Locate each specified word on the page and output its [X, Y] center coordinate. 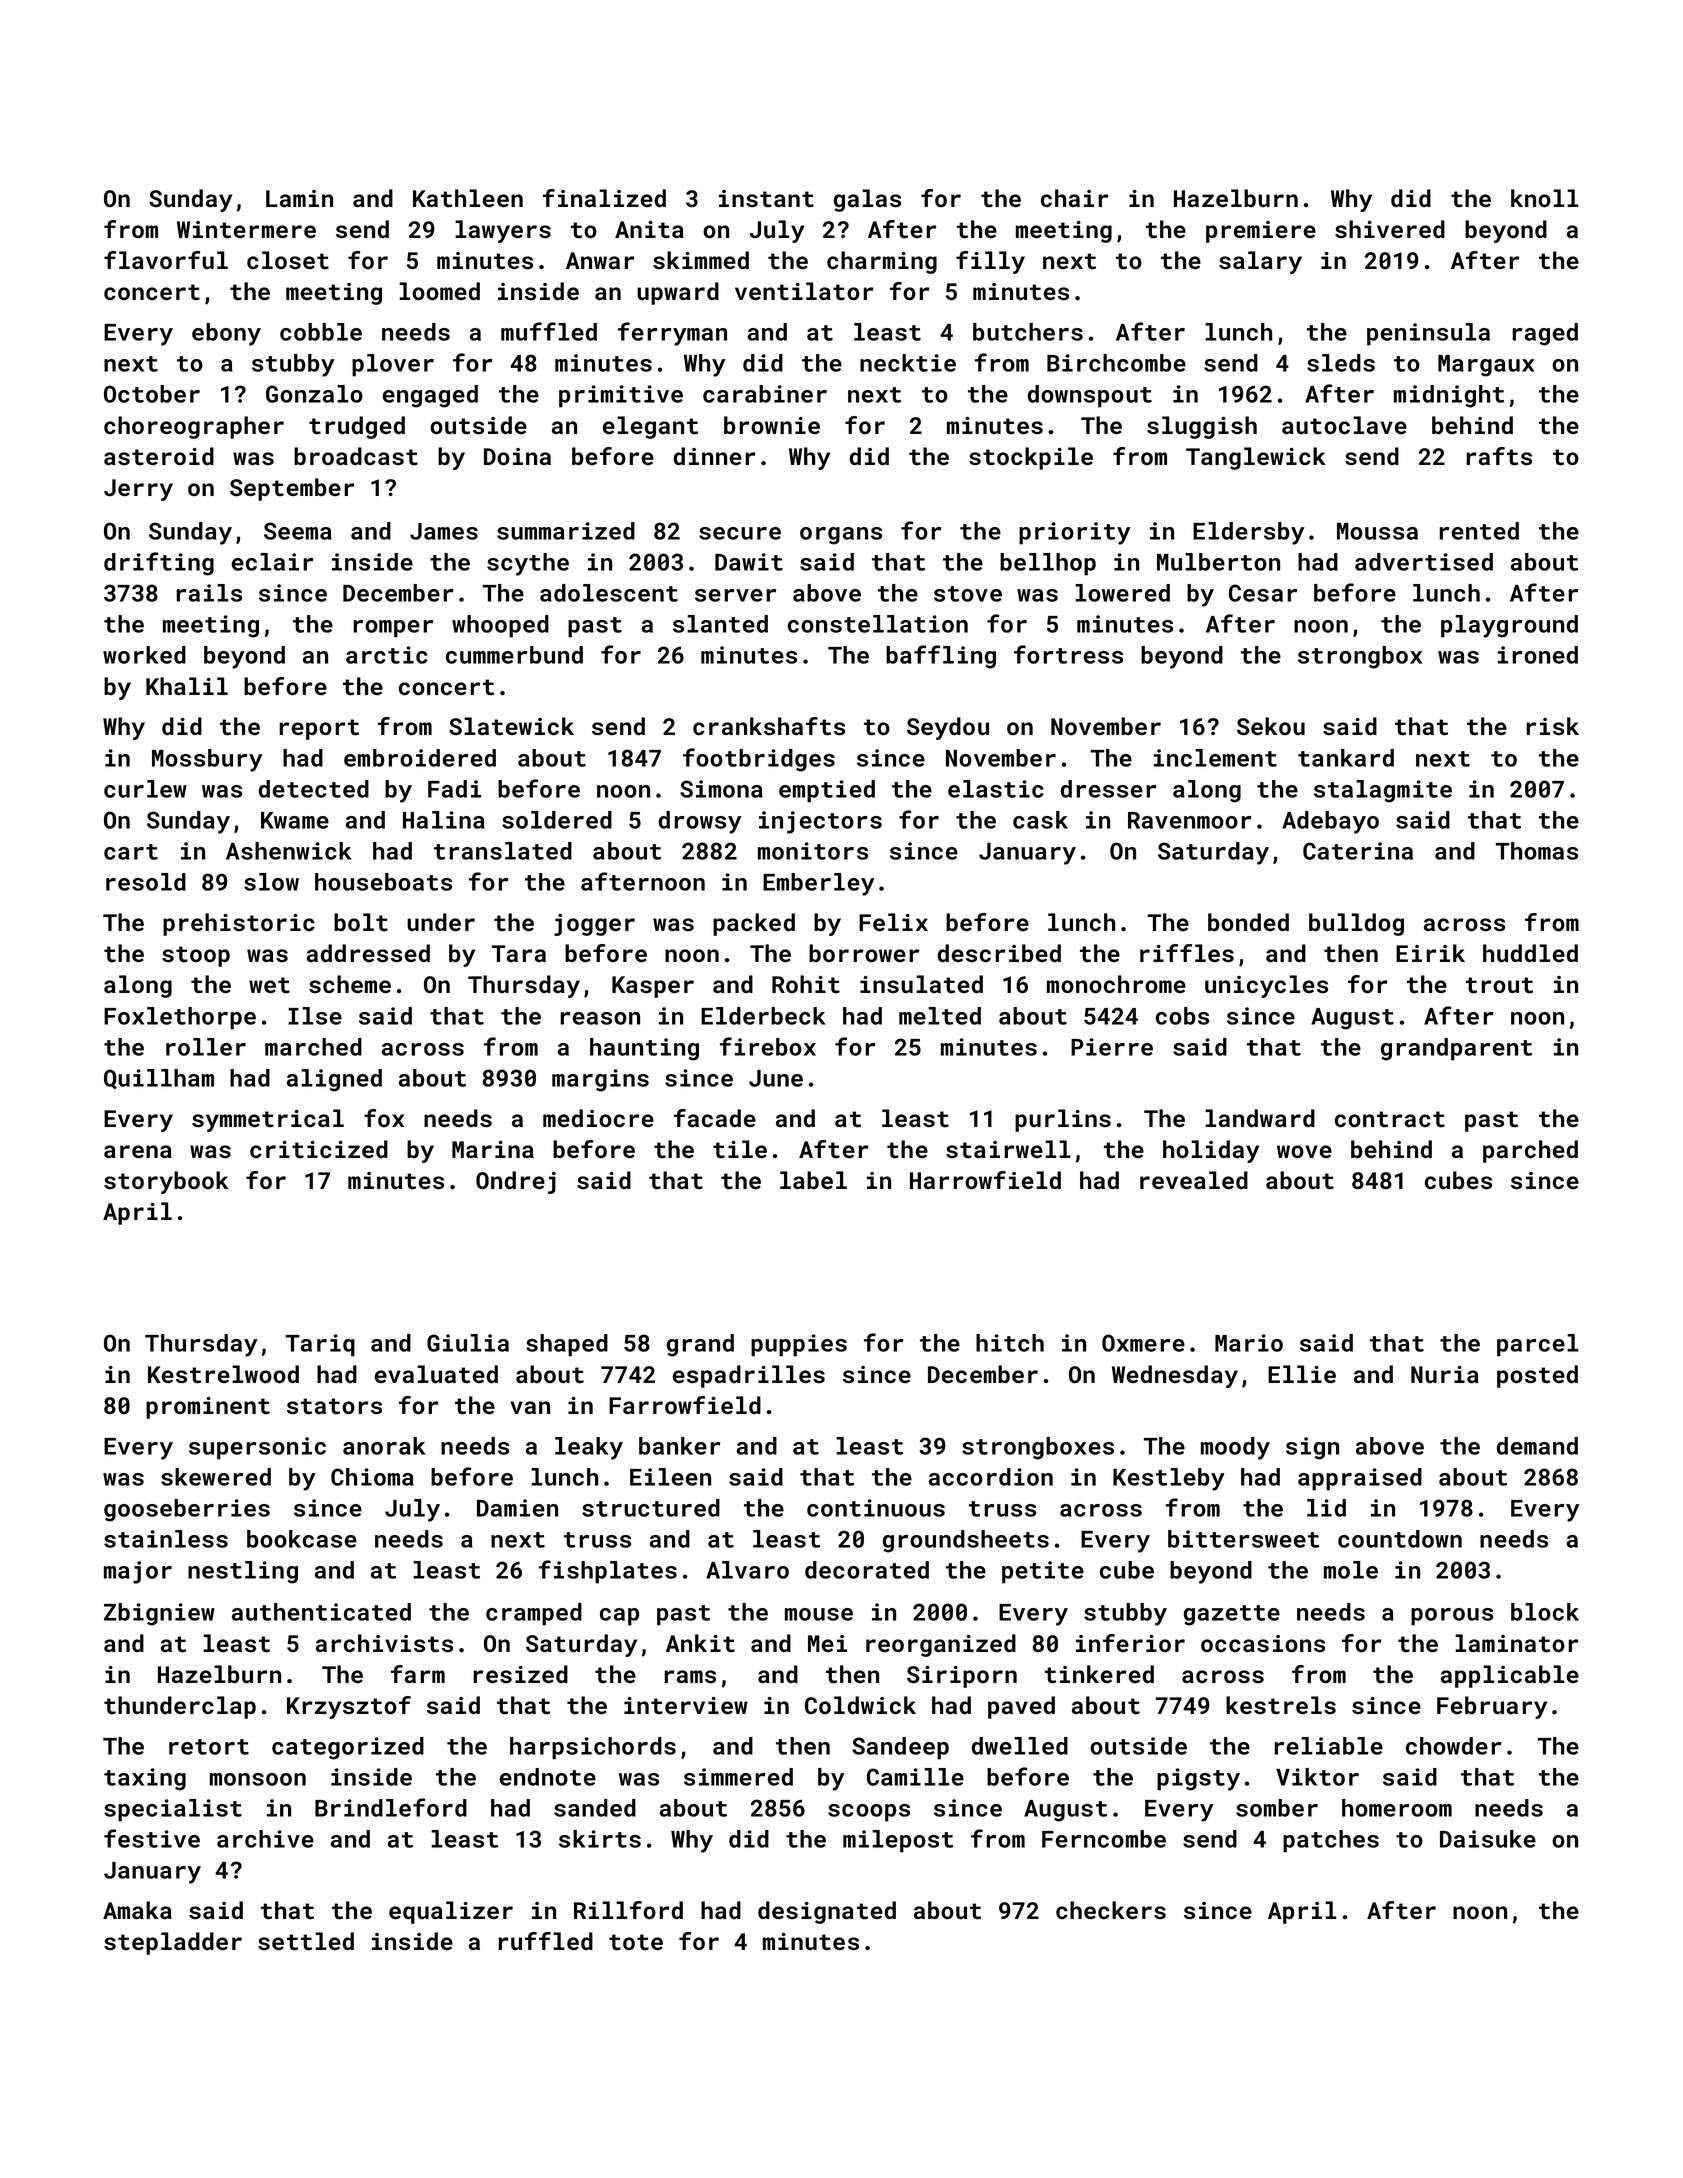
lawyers [503, 231]
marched [313, 1047]
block [1545, 1612]
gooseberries [187, 1510]
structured [651, 1508]
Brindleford [391, 1807]
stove [968, 594]
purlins [1063, 1120]
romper [393, 629]
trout [1499, 985]
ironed [1538, 655]
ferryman [672, 334]
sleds [1341, 363]
